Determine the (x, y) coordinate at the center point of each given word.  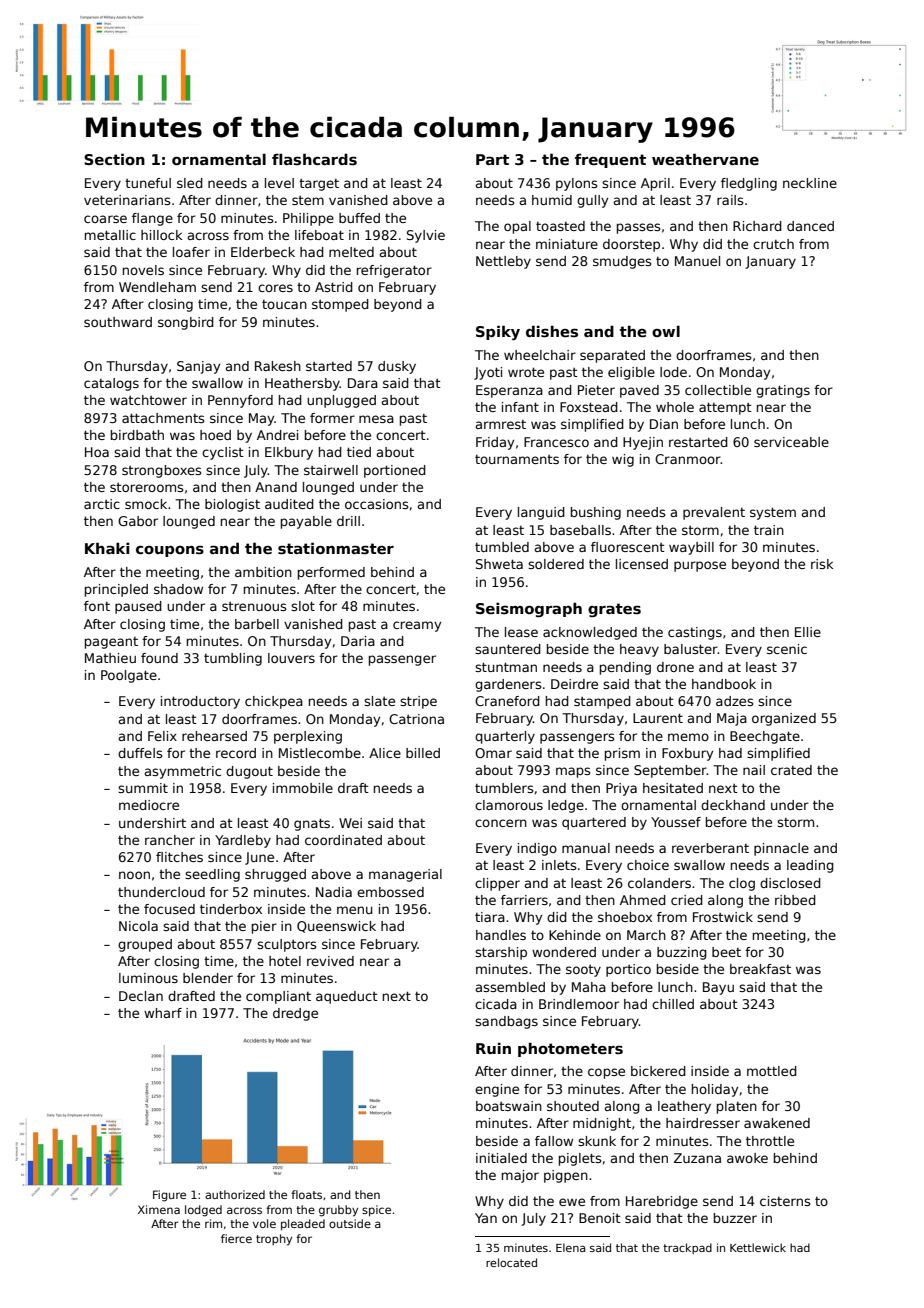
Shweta (499, 564)
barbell (257, 624)
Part (492, 159)
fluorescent (628, 547)
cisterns (785, 1201)
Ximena (159, 1209)
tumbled (502, 547)
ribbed (795, 900)
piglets (580, 1159)
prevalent (714, 513)
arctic (102, 504)
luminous (148, 978)
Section (114, 159)
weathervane (705, 159)
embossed (390, 892)
